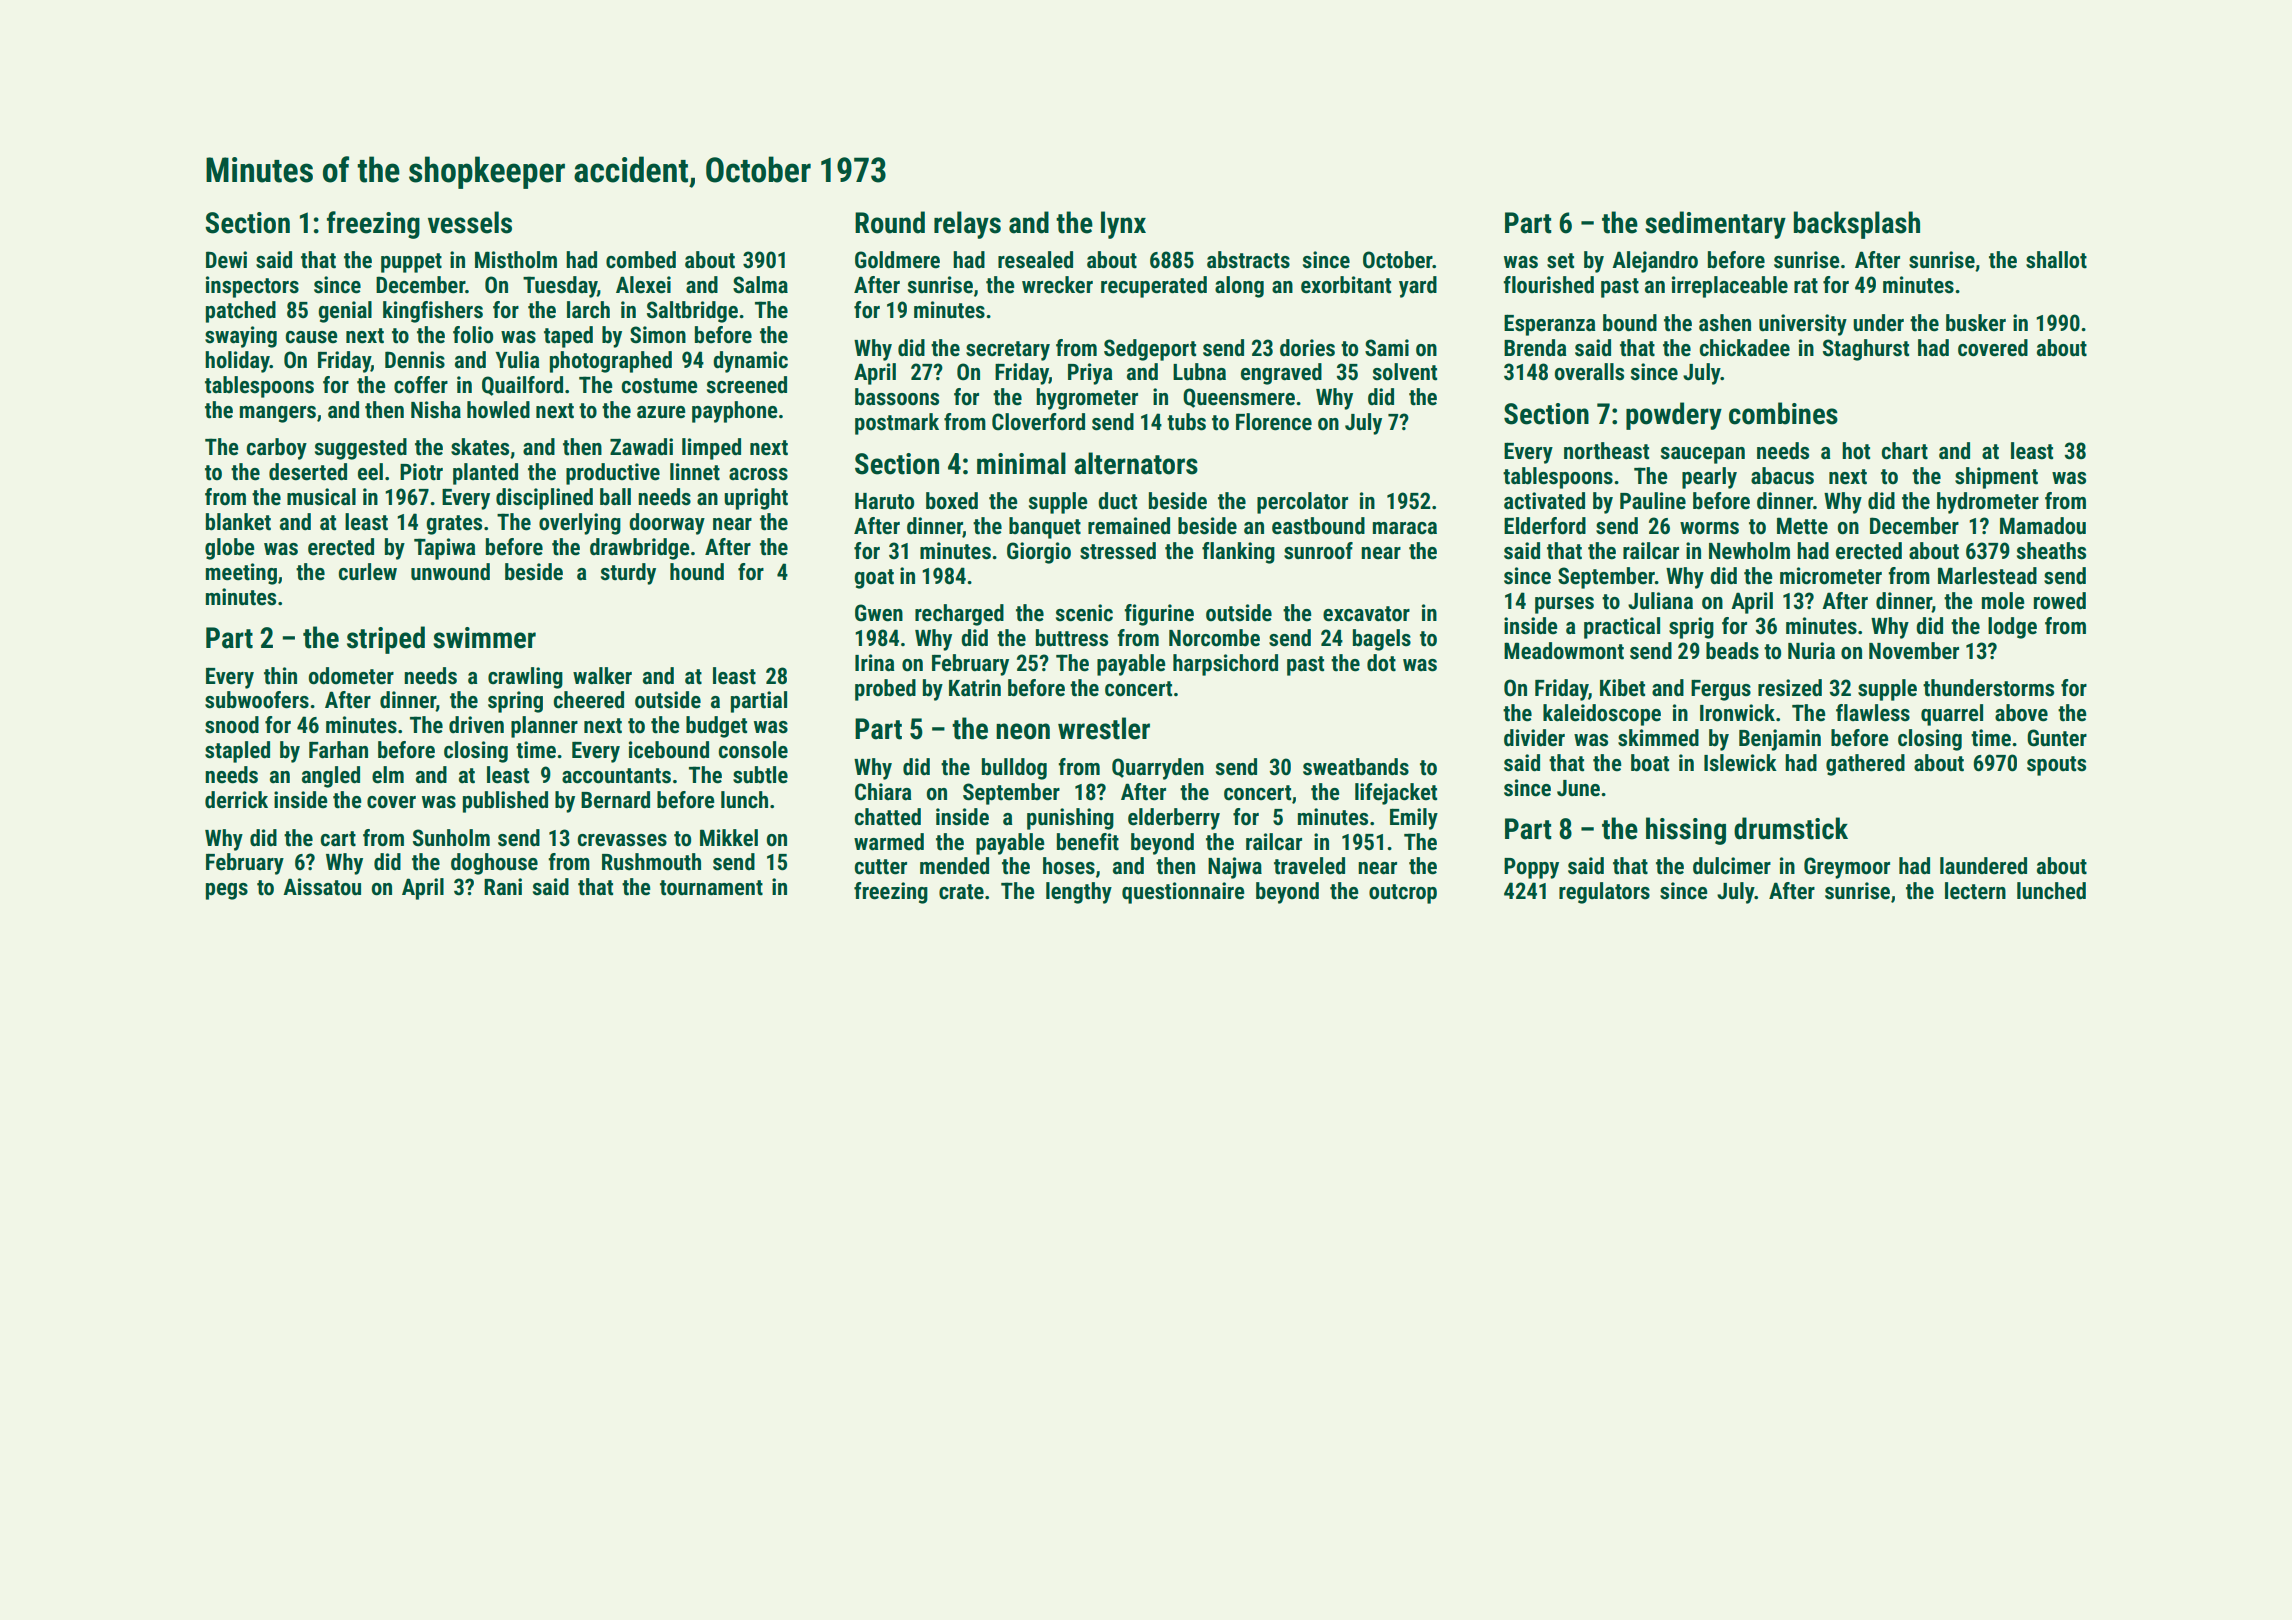 The width and height of the page is (2292, 1620). I want to click on doghouse, so click(494, 864).
